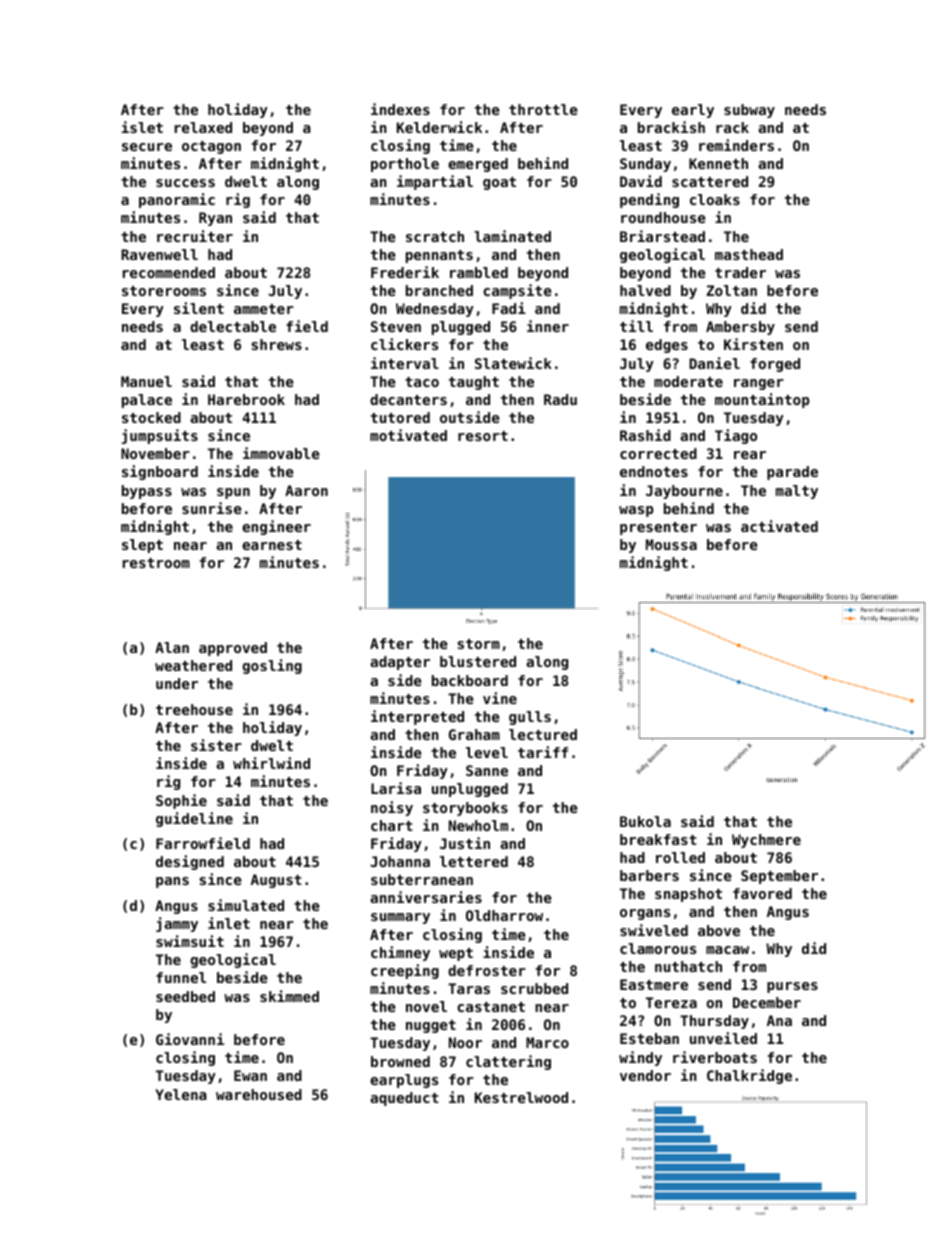  Describe the element at coordinates (400, 663) in the page. I see `adapter` at that location.
